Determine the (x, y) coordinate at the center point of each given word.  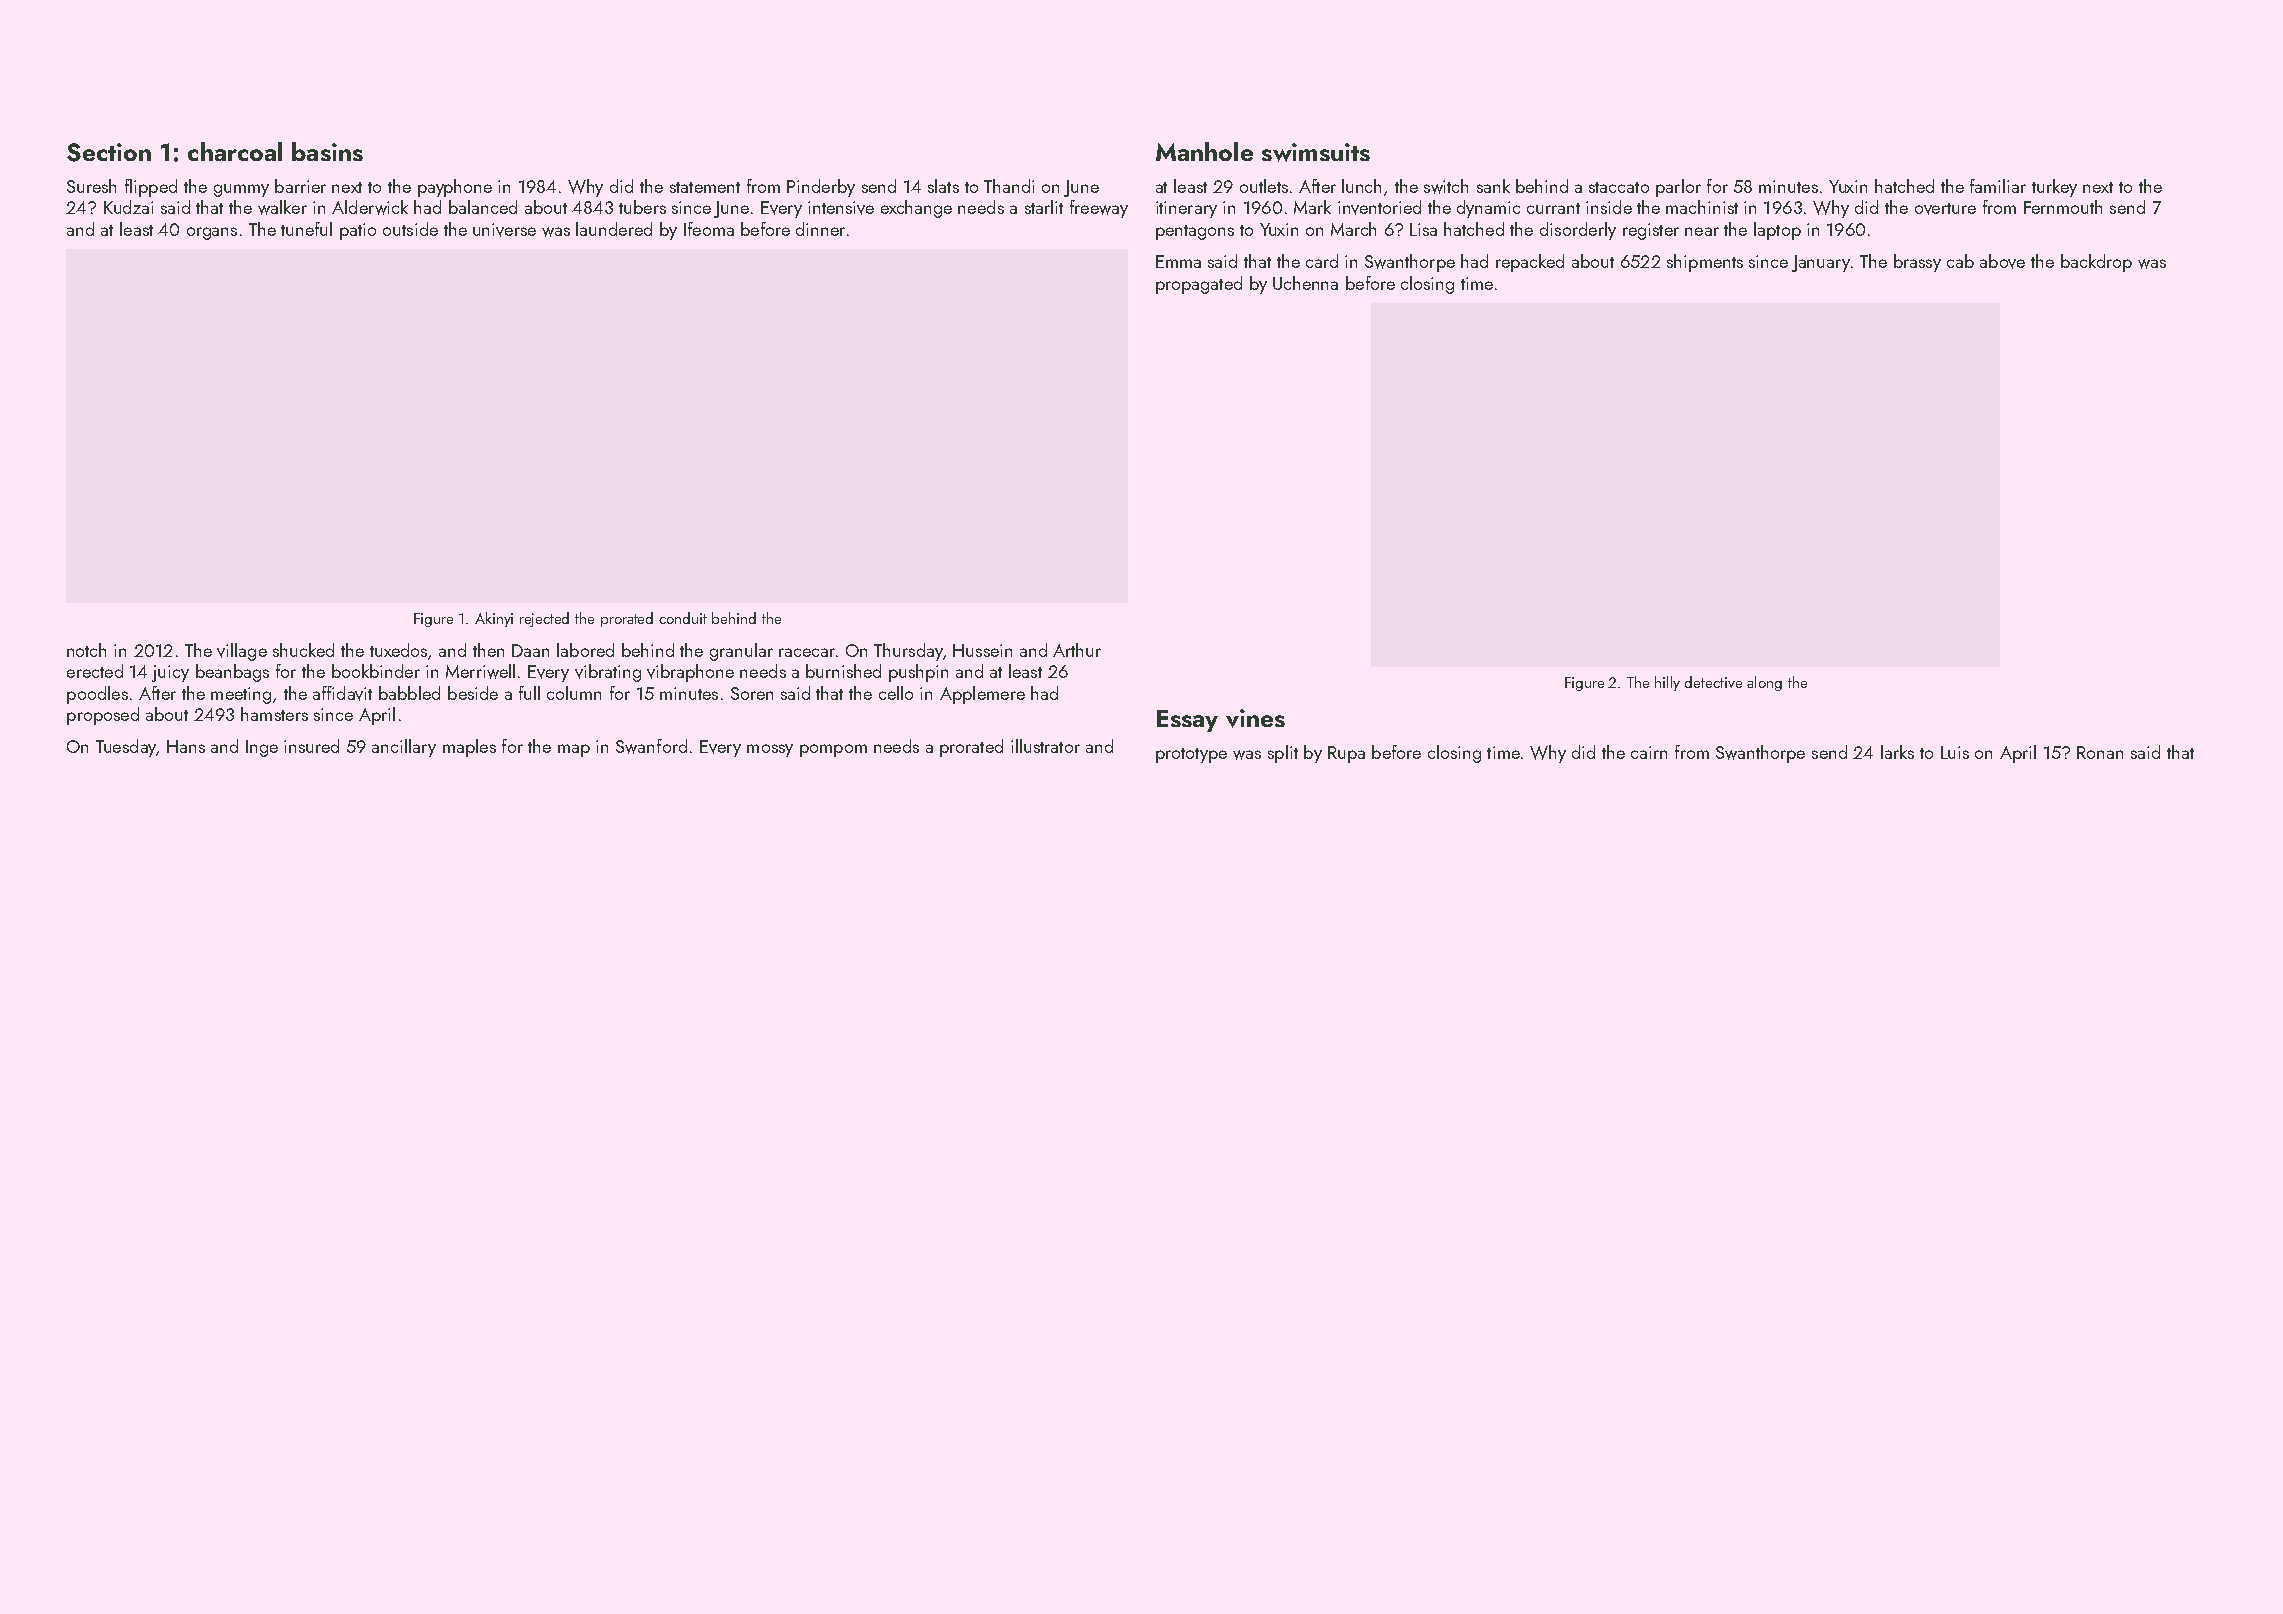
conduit (683, 618)
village (242, 652)
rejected (544, 619)
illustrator (1045, 746)
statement (705, 187)
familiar (1998, 186)
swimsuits (1316, 152)
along (1764, 683)
